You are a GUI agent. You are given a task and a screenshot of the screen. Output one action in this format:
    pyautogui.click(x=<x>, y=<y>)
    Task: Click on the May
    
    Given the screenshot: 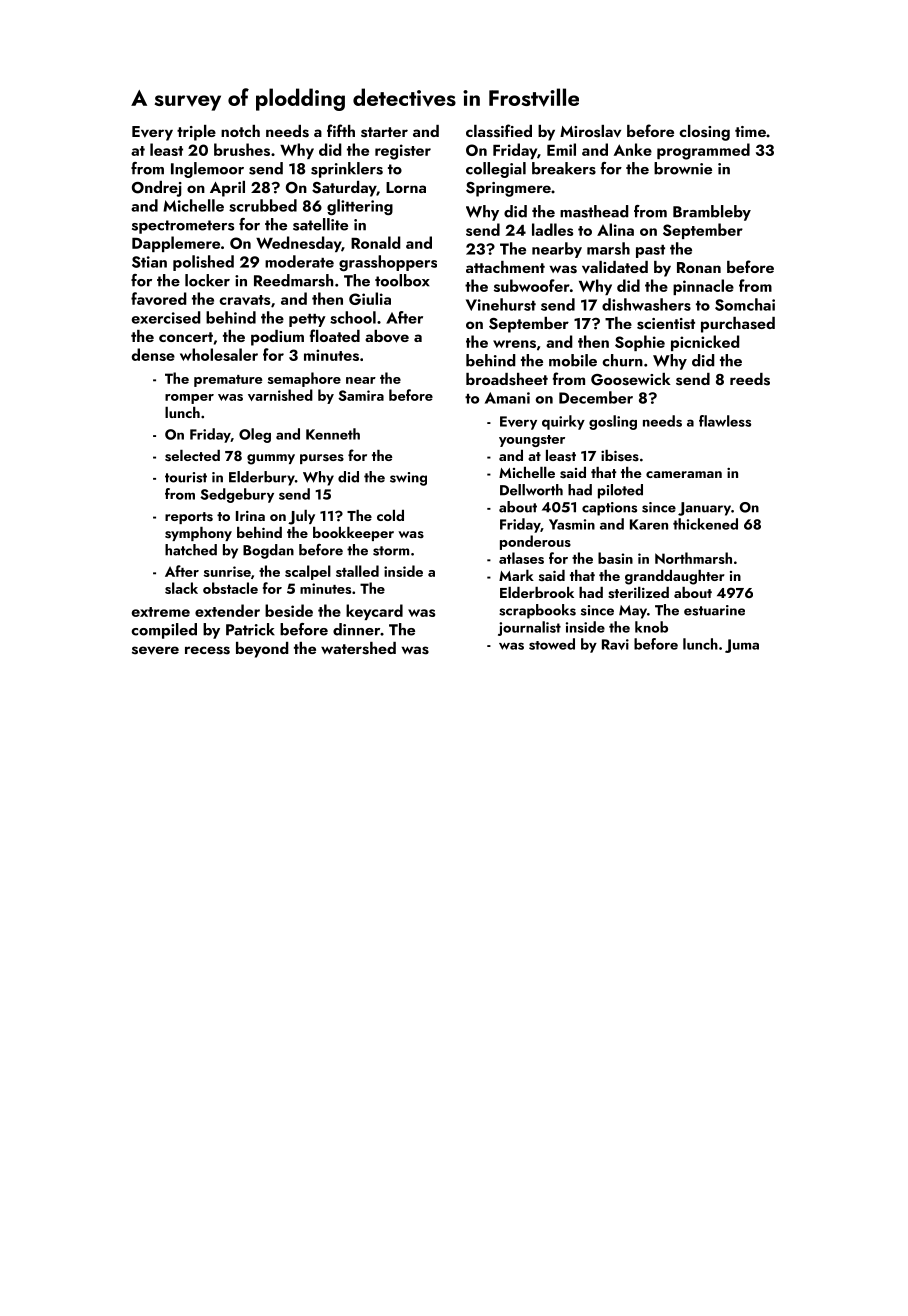 What is the action you would take?
    pyautogui.click(x=633, y=612)
